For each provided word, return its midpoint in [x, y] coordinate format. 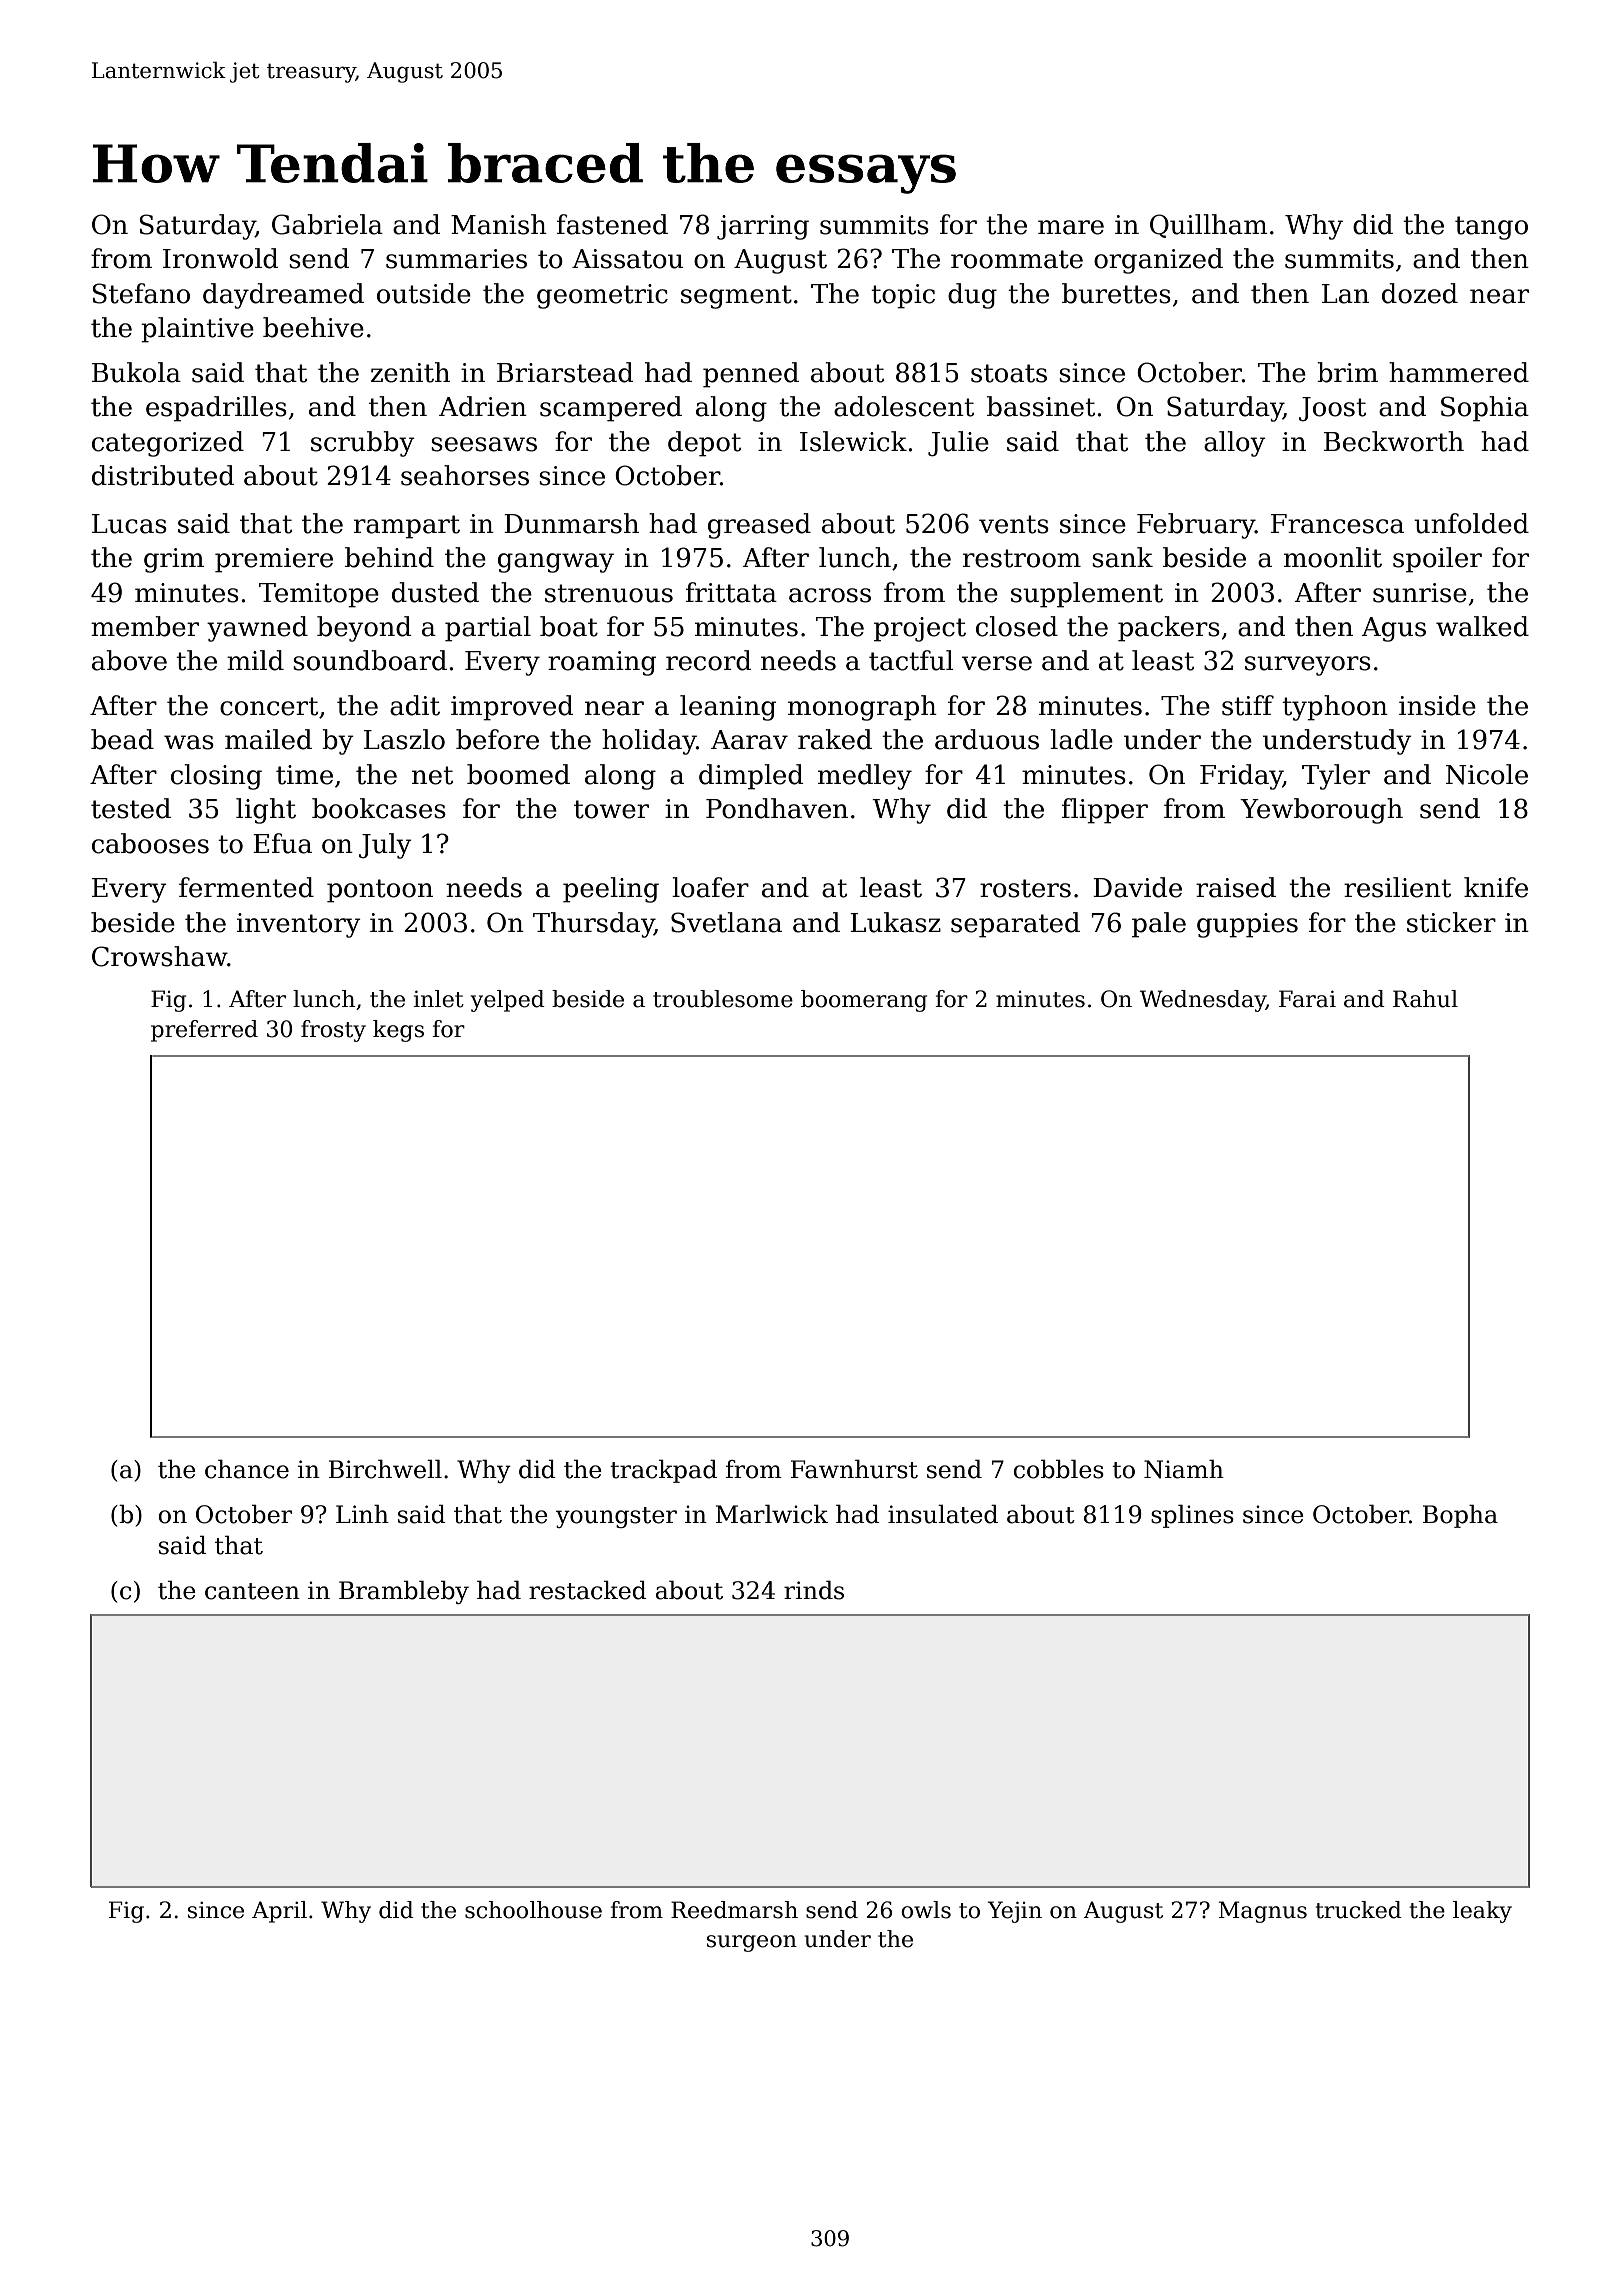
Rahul [1425, 999]
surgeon [752, 1943]
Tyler [1336, 777]
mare [1071, 227]
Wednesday [1203, 1001]
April [279, 1912]
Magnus [1263, 1912]
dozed [1420, 293]
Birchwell [385, 1469]
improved [512, 708]
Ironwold [220, 258]
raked [835, 739]
